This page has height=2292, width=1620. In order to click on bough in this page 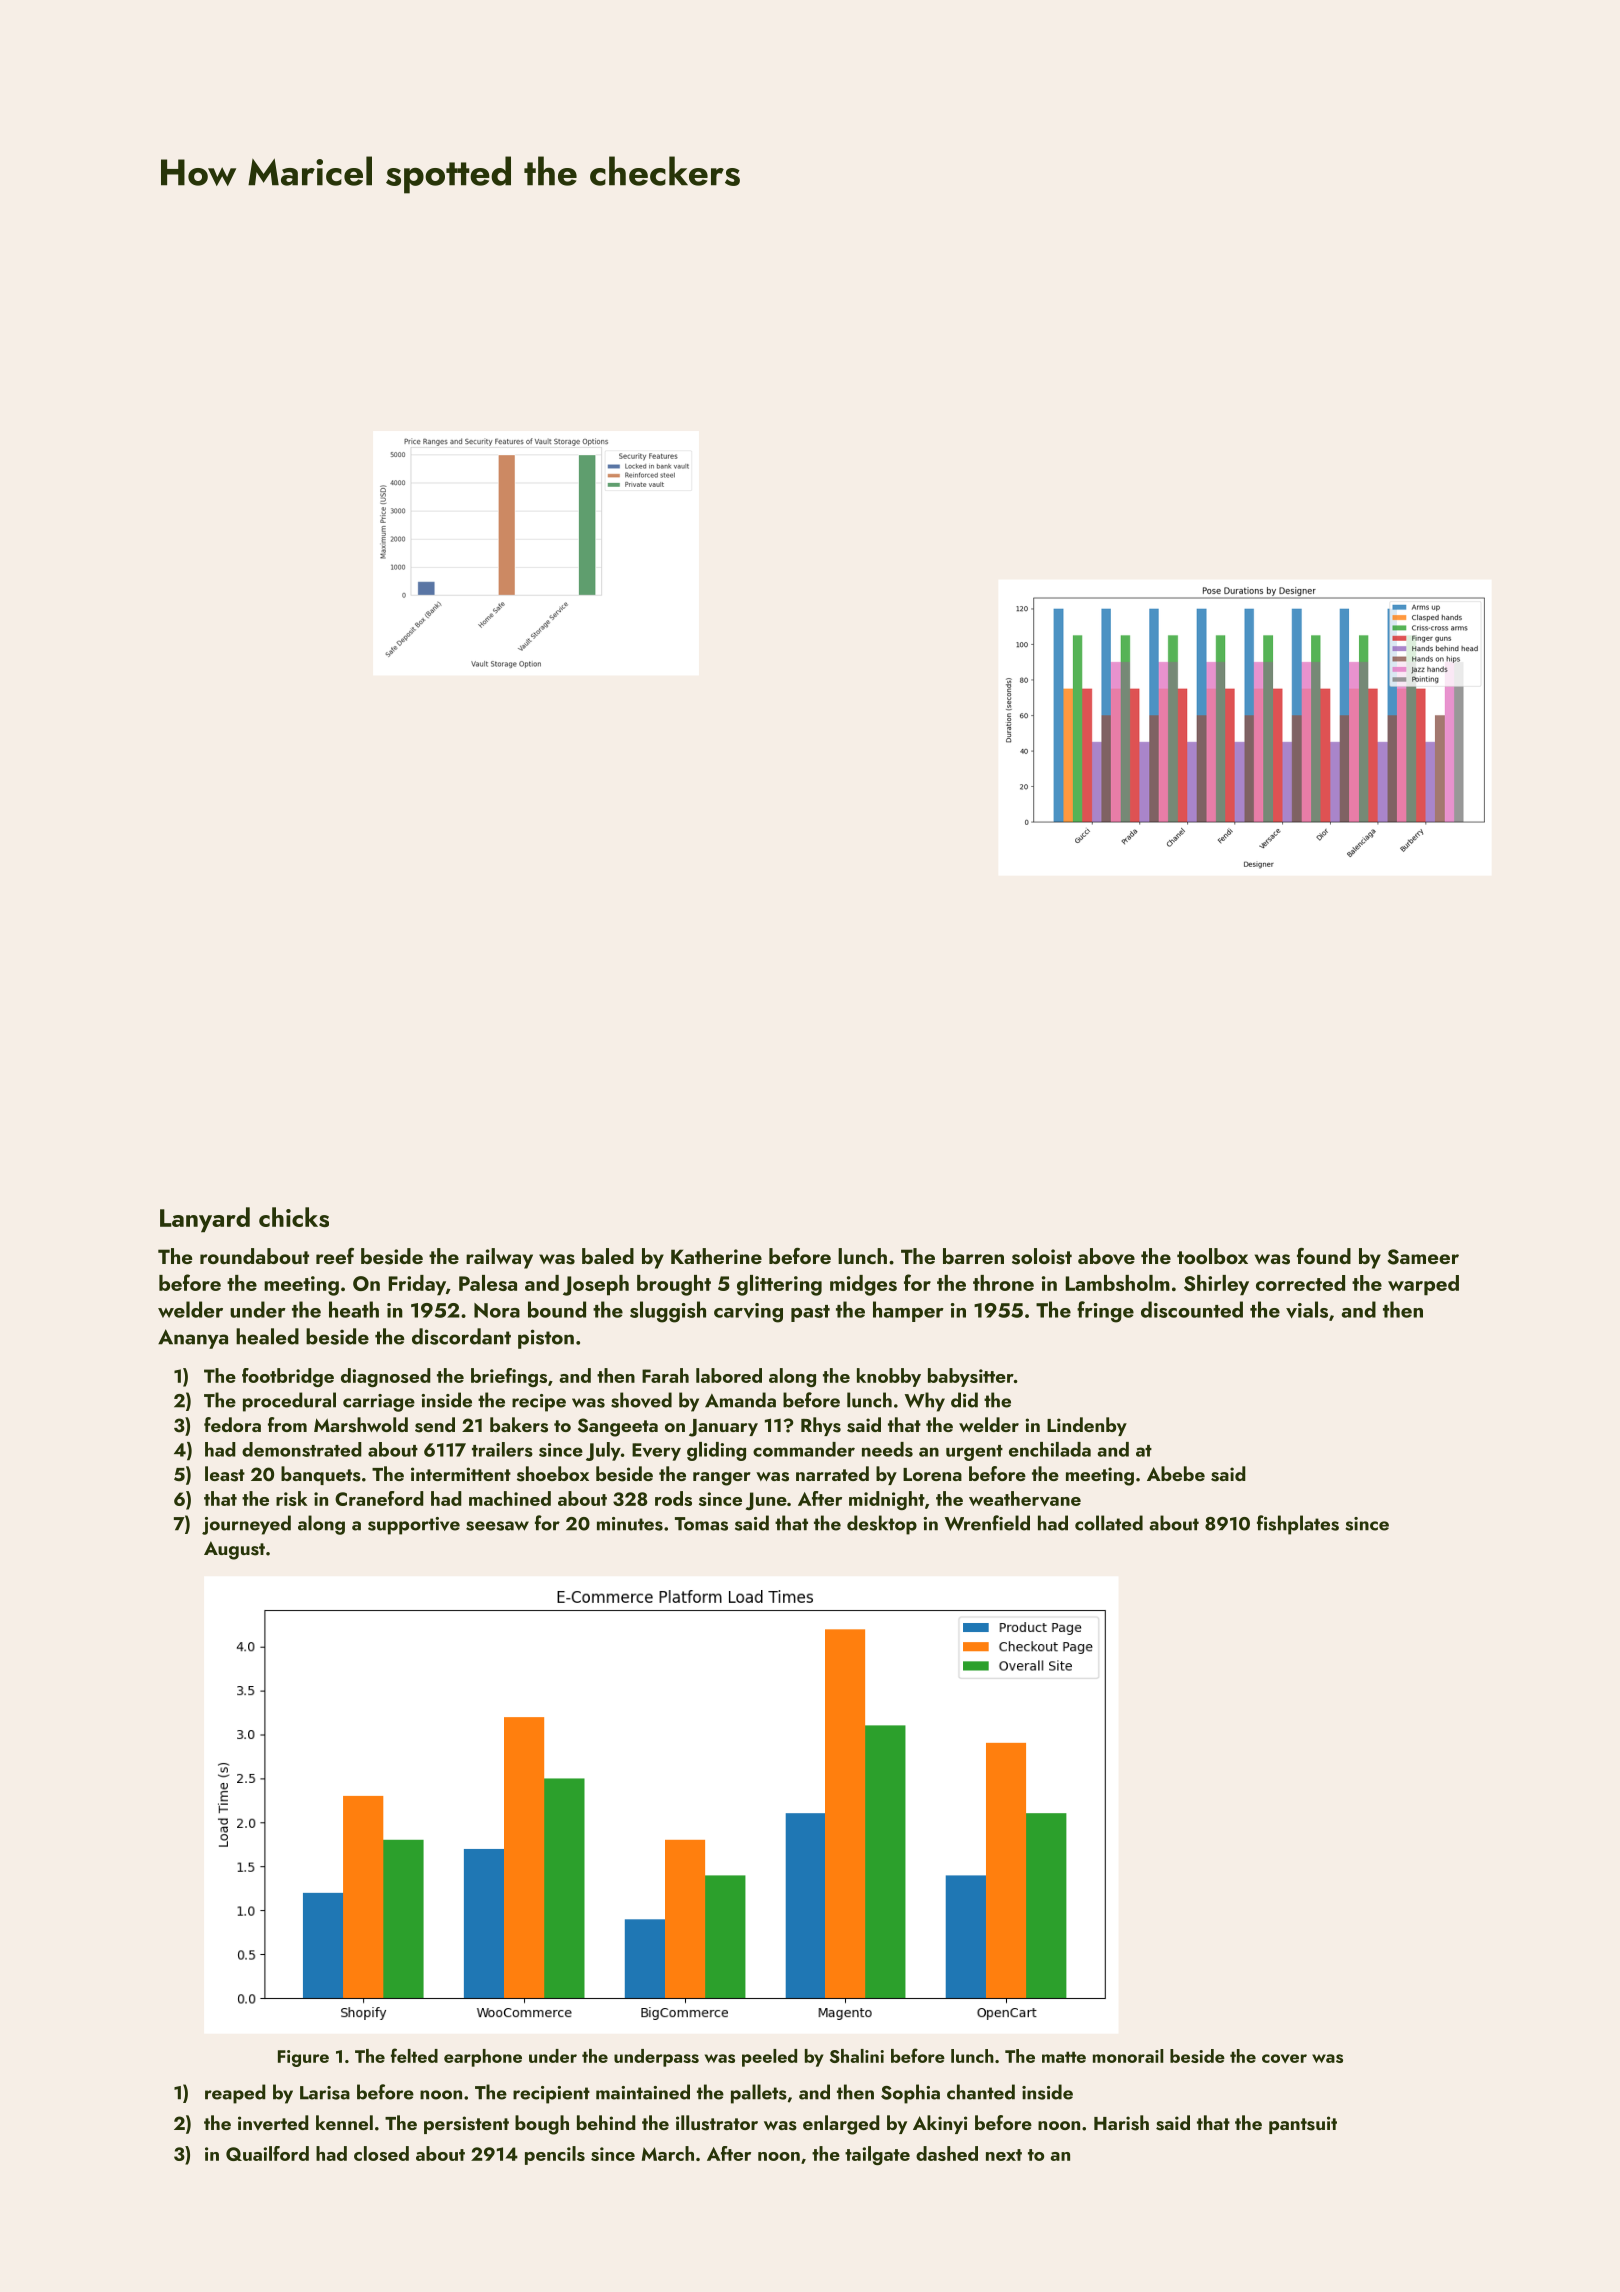, I will do `click(542, 2125)`.
